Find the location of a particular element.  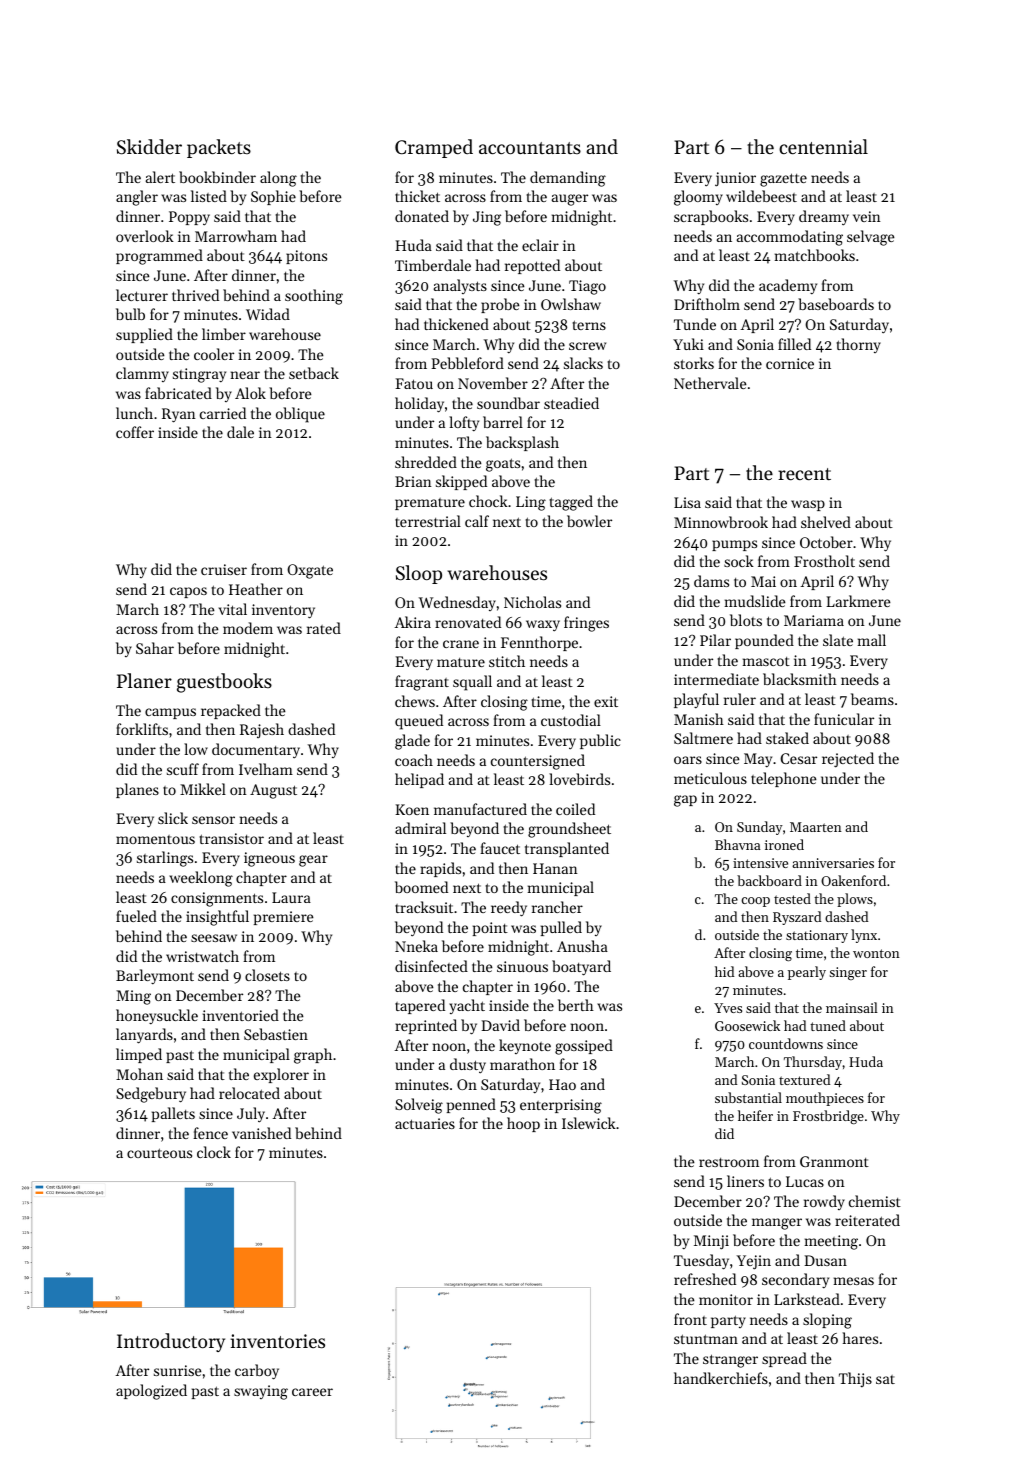

limped is located at coordinates (139, 1055).
